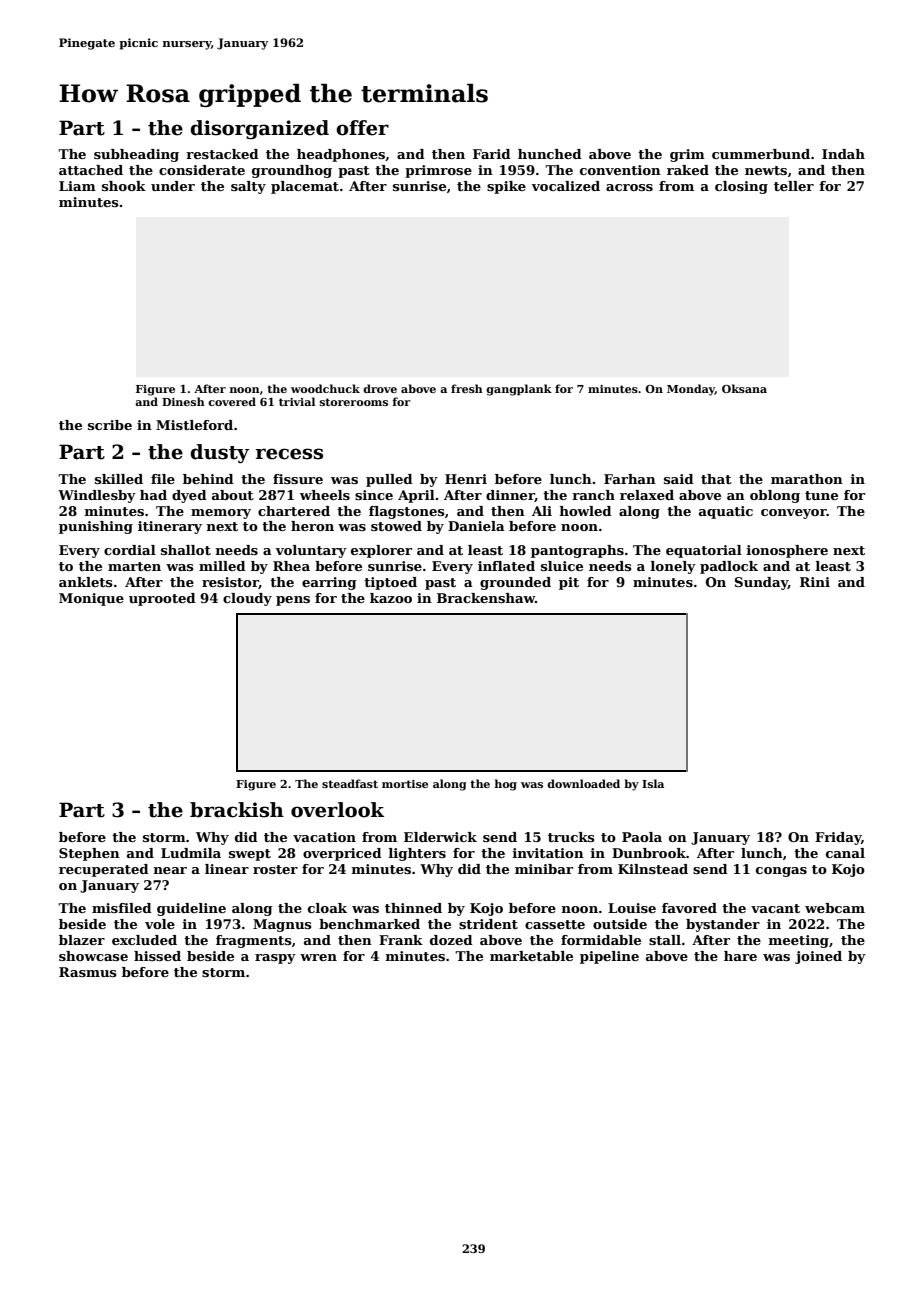 Image resolution: width=924 pixels, height=1308 pixels. Describe the element at coordinates (259, 129) in the screenshot. I see `disorganized` at that location.
